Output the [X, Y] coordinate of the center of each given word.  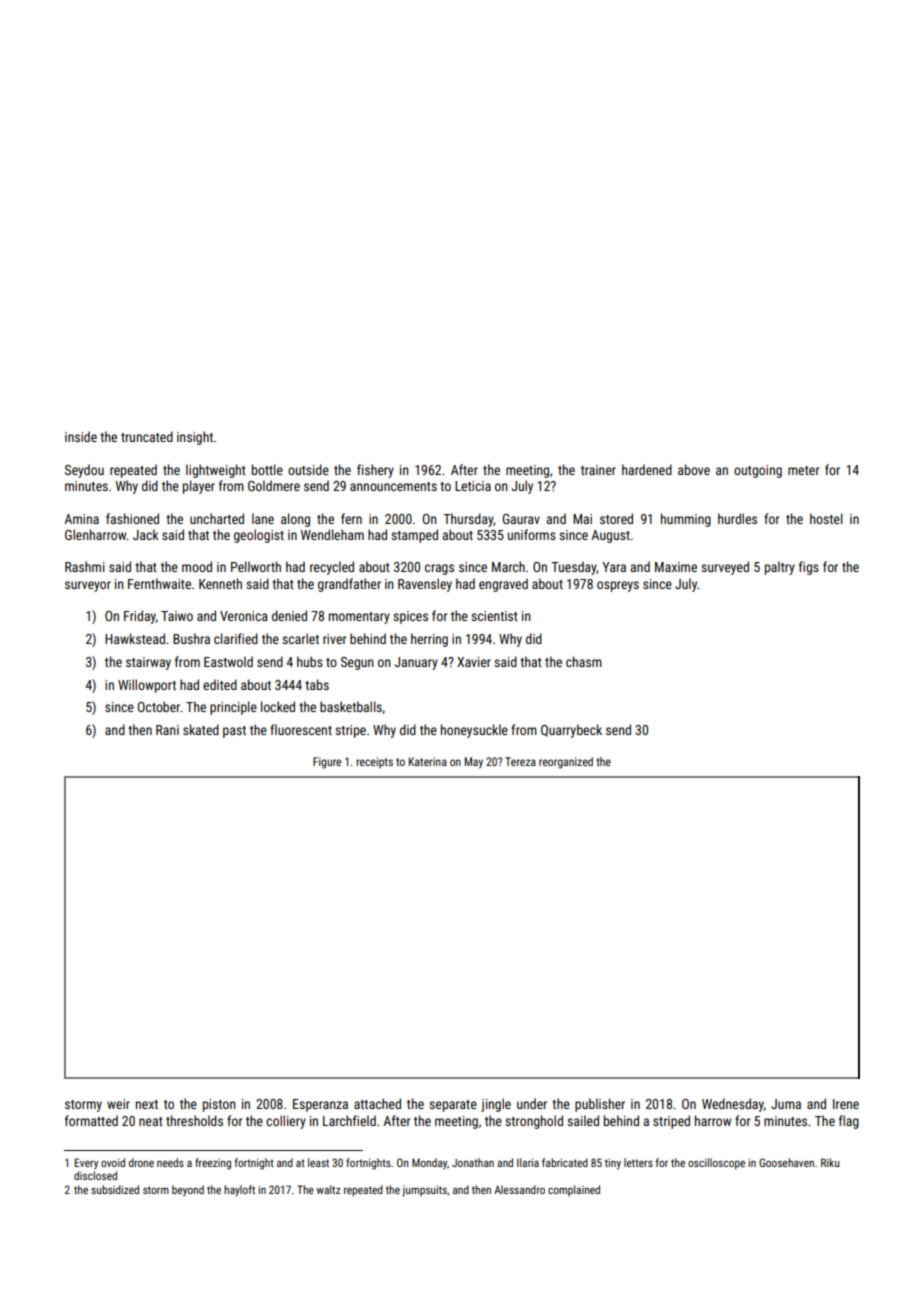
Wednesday [733, 1105]
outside [308, 469]
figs [809, 568]
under [532, 1103]
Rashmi [85, 566]
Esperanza [320, 1105]
